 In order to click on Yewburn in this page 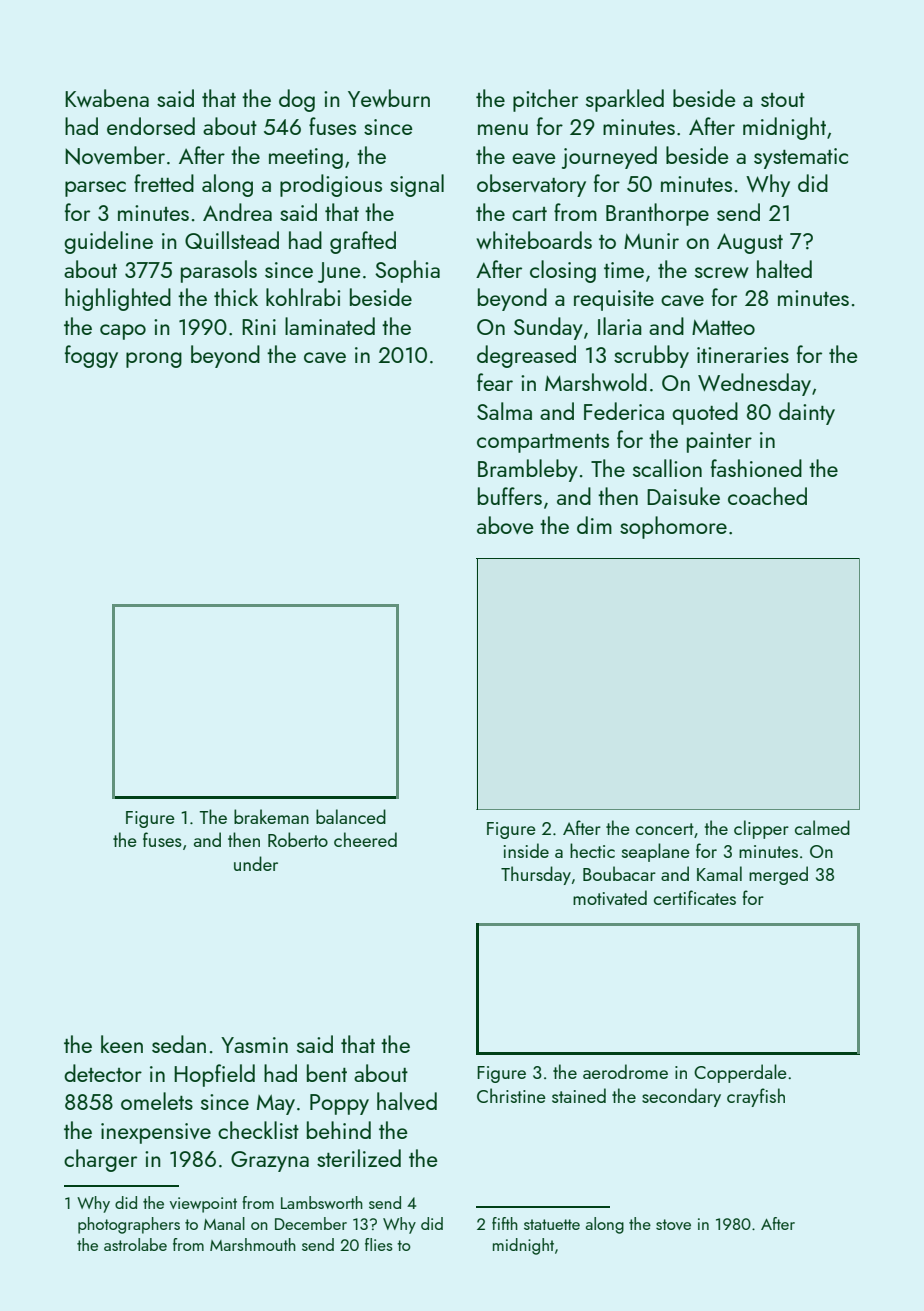, I will do `click(389, 98)`.
